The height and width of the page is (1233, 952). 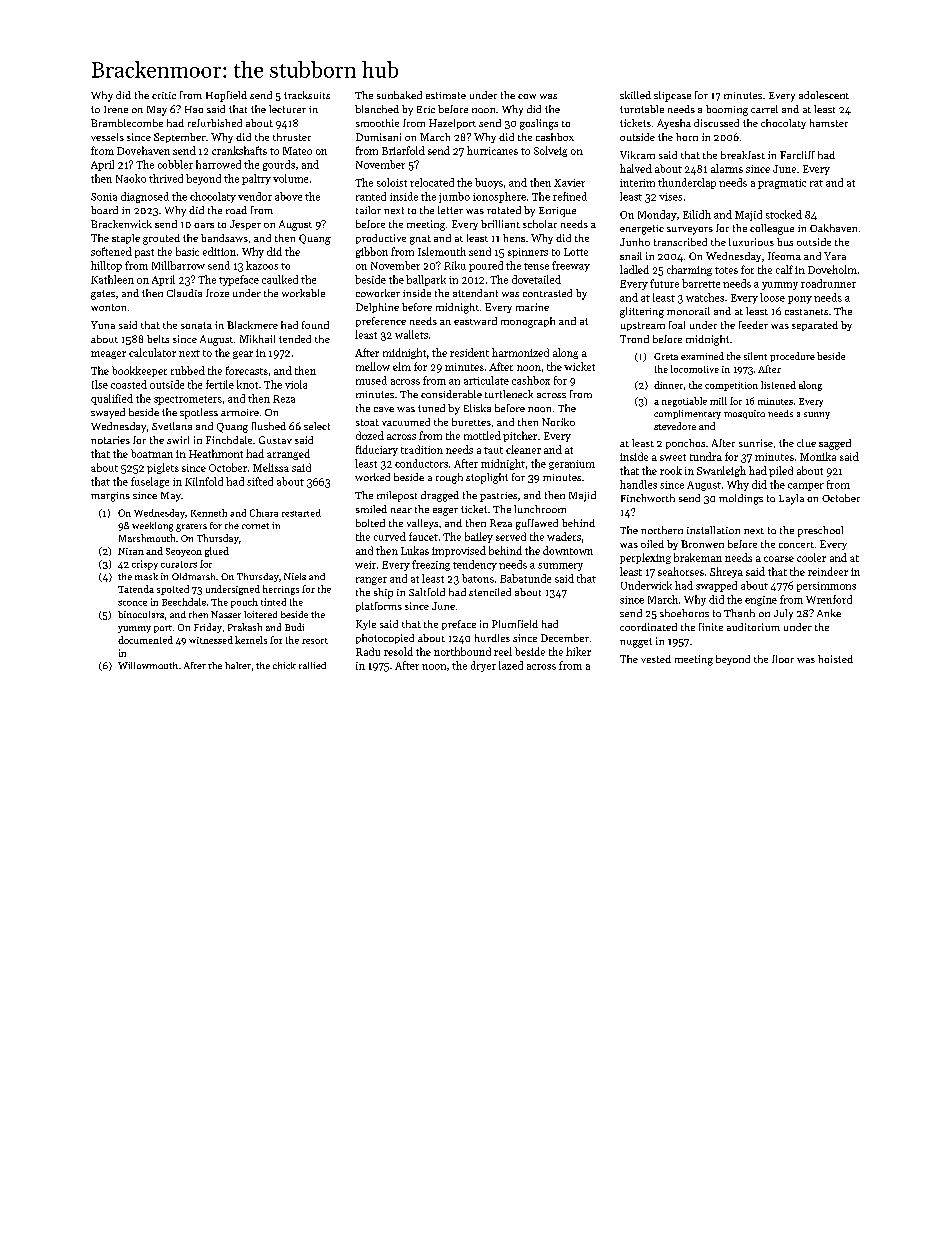 What do you see at coordinates (238, 665) in the page?
I see `halter` at bounding box center [238, 665].
